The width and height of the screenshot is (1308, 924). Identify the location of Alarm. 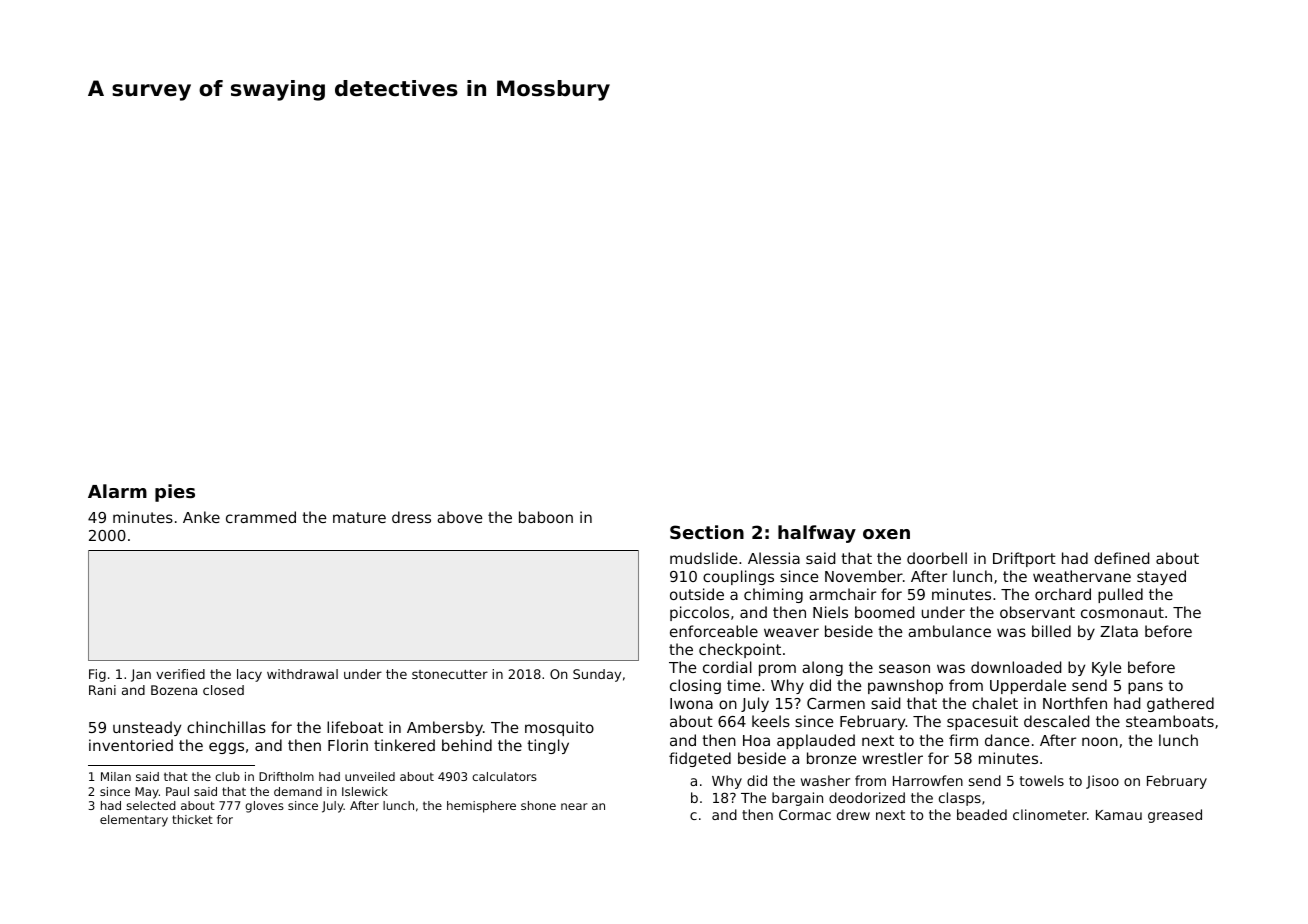
(117, 491).
